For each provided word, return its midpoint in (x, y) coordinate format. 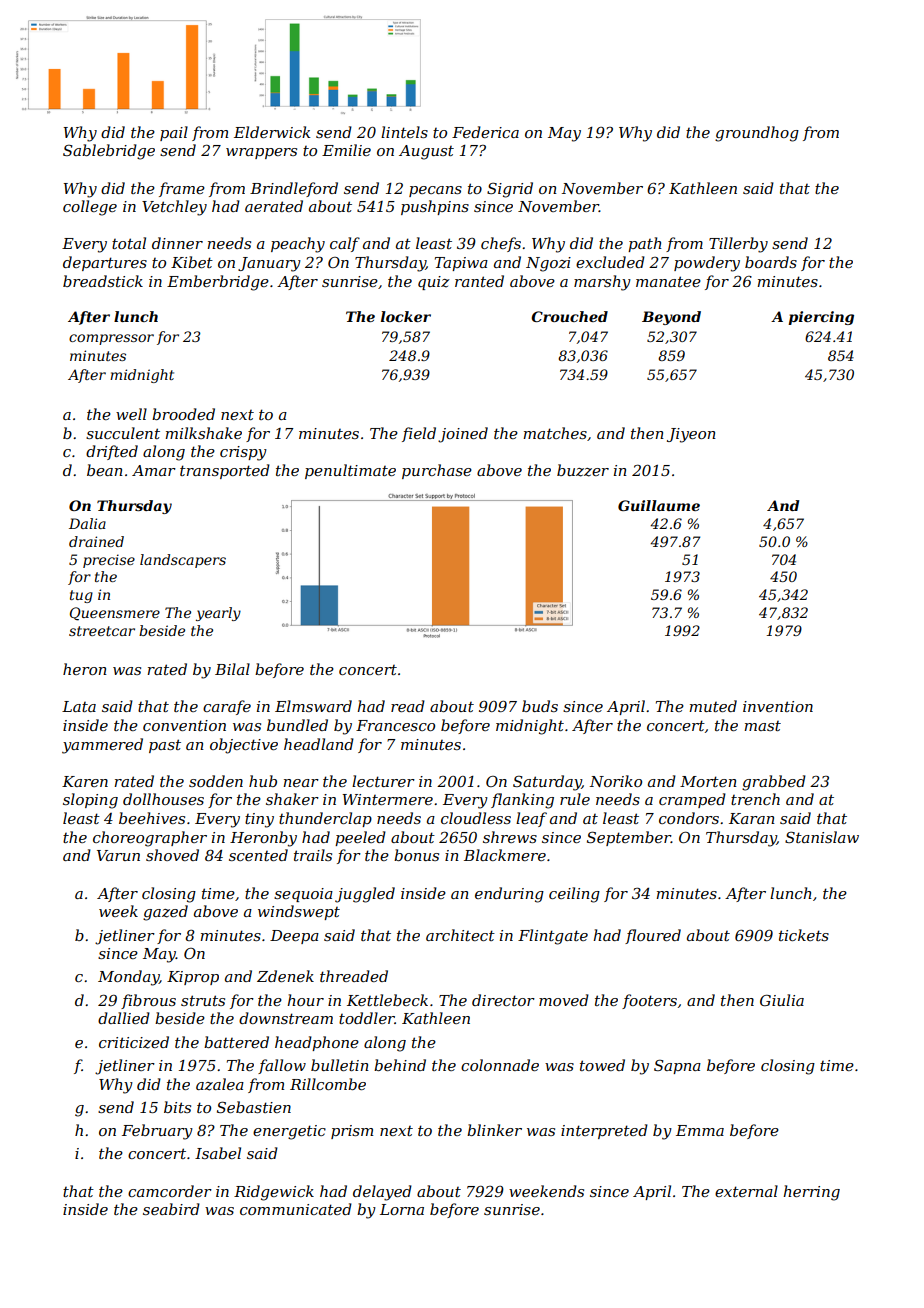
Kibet (192, 262)
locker (406, 316)
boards (771, 262)
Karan (752, 818)
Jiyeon (691, 435)
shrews (510, 837)
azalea (220, 1084)
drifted (112, 452)
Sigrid (510, 190)
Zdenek (285, 976)
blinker (494, 1130)
